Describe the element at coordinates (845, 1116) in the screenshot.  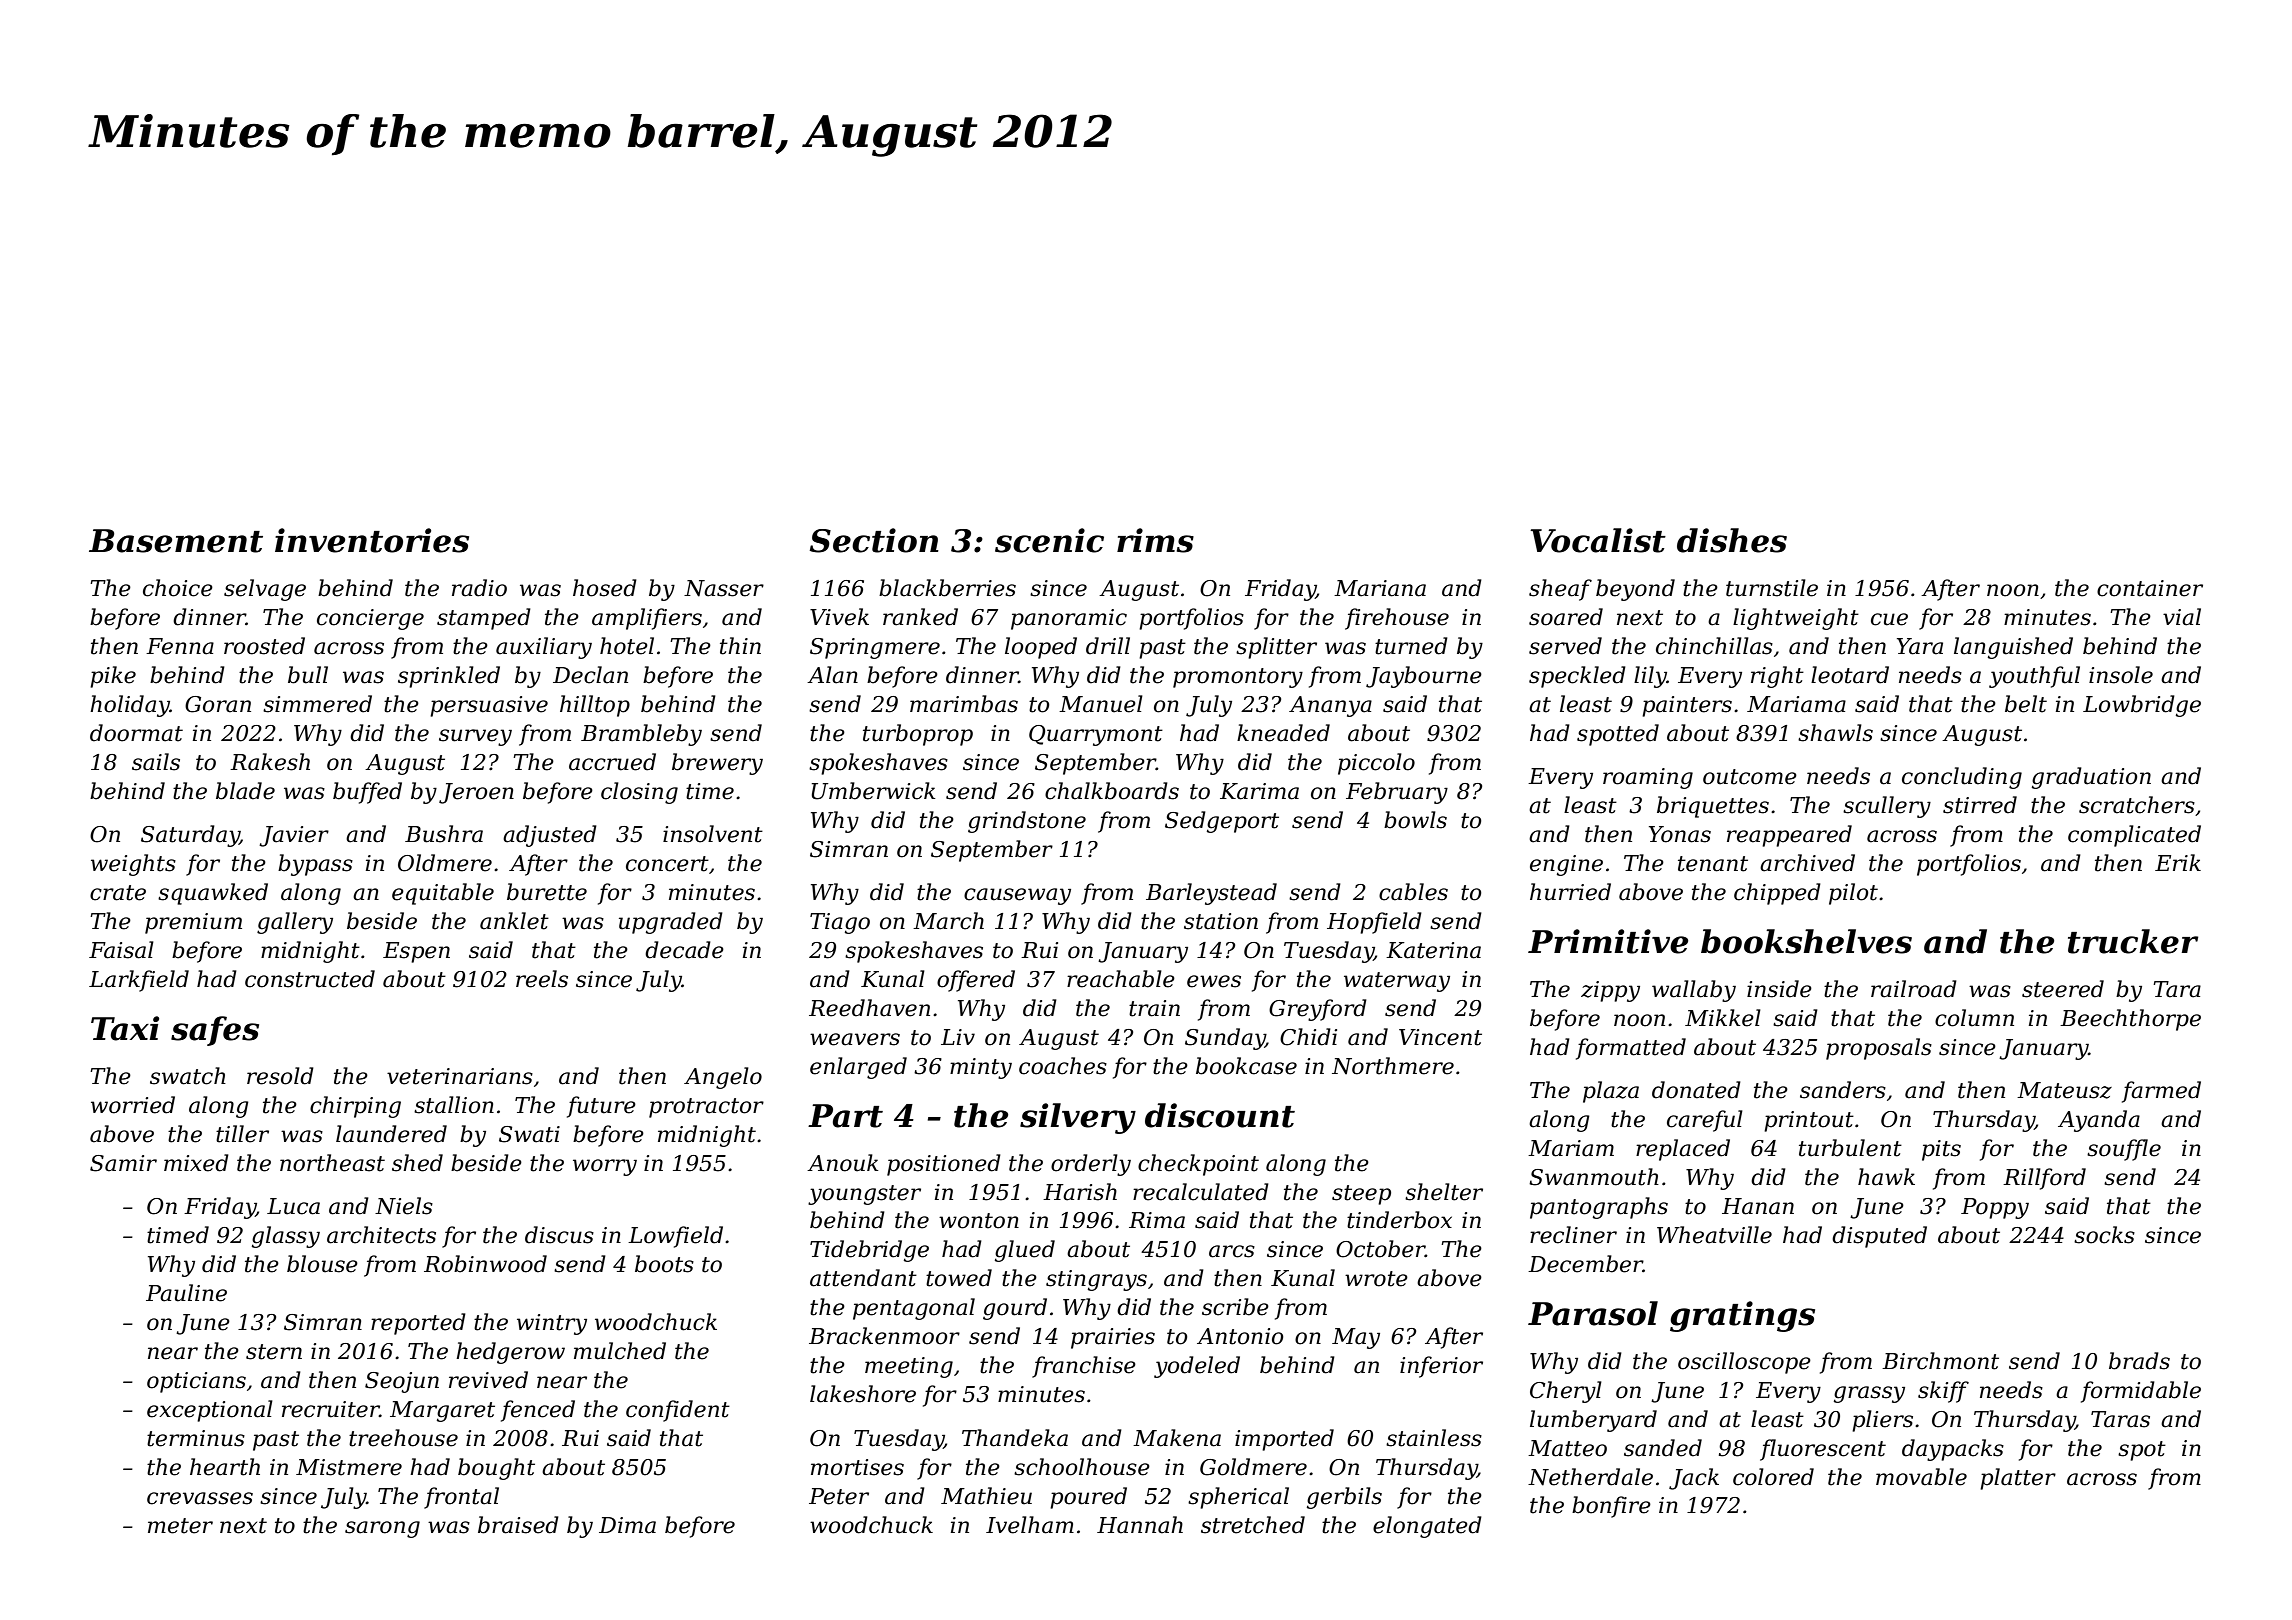
I see `Part` at that location.
